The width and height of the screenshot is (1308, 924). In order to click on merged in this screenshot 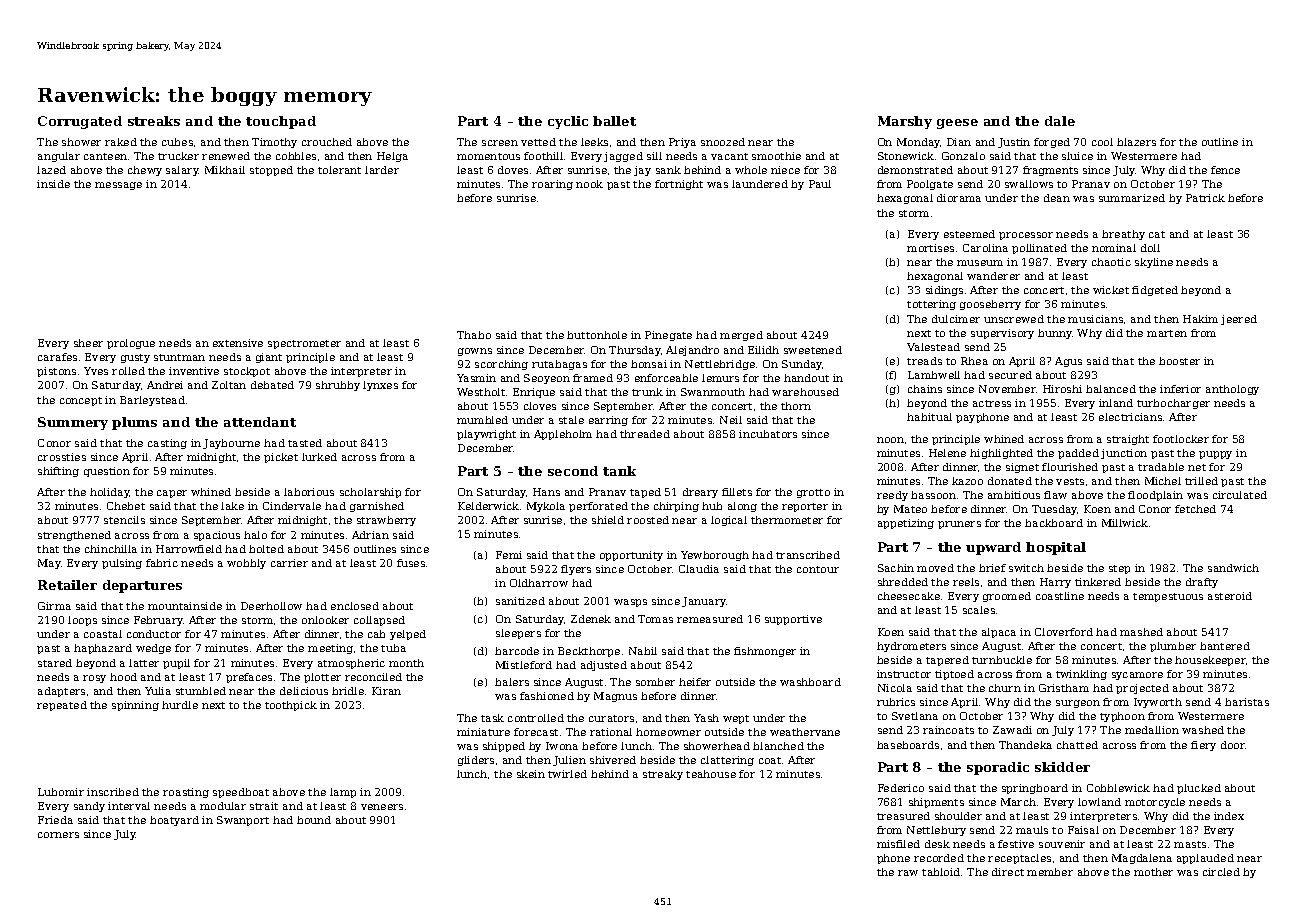, I will do `click(741, 336)`.
